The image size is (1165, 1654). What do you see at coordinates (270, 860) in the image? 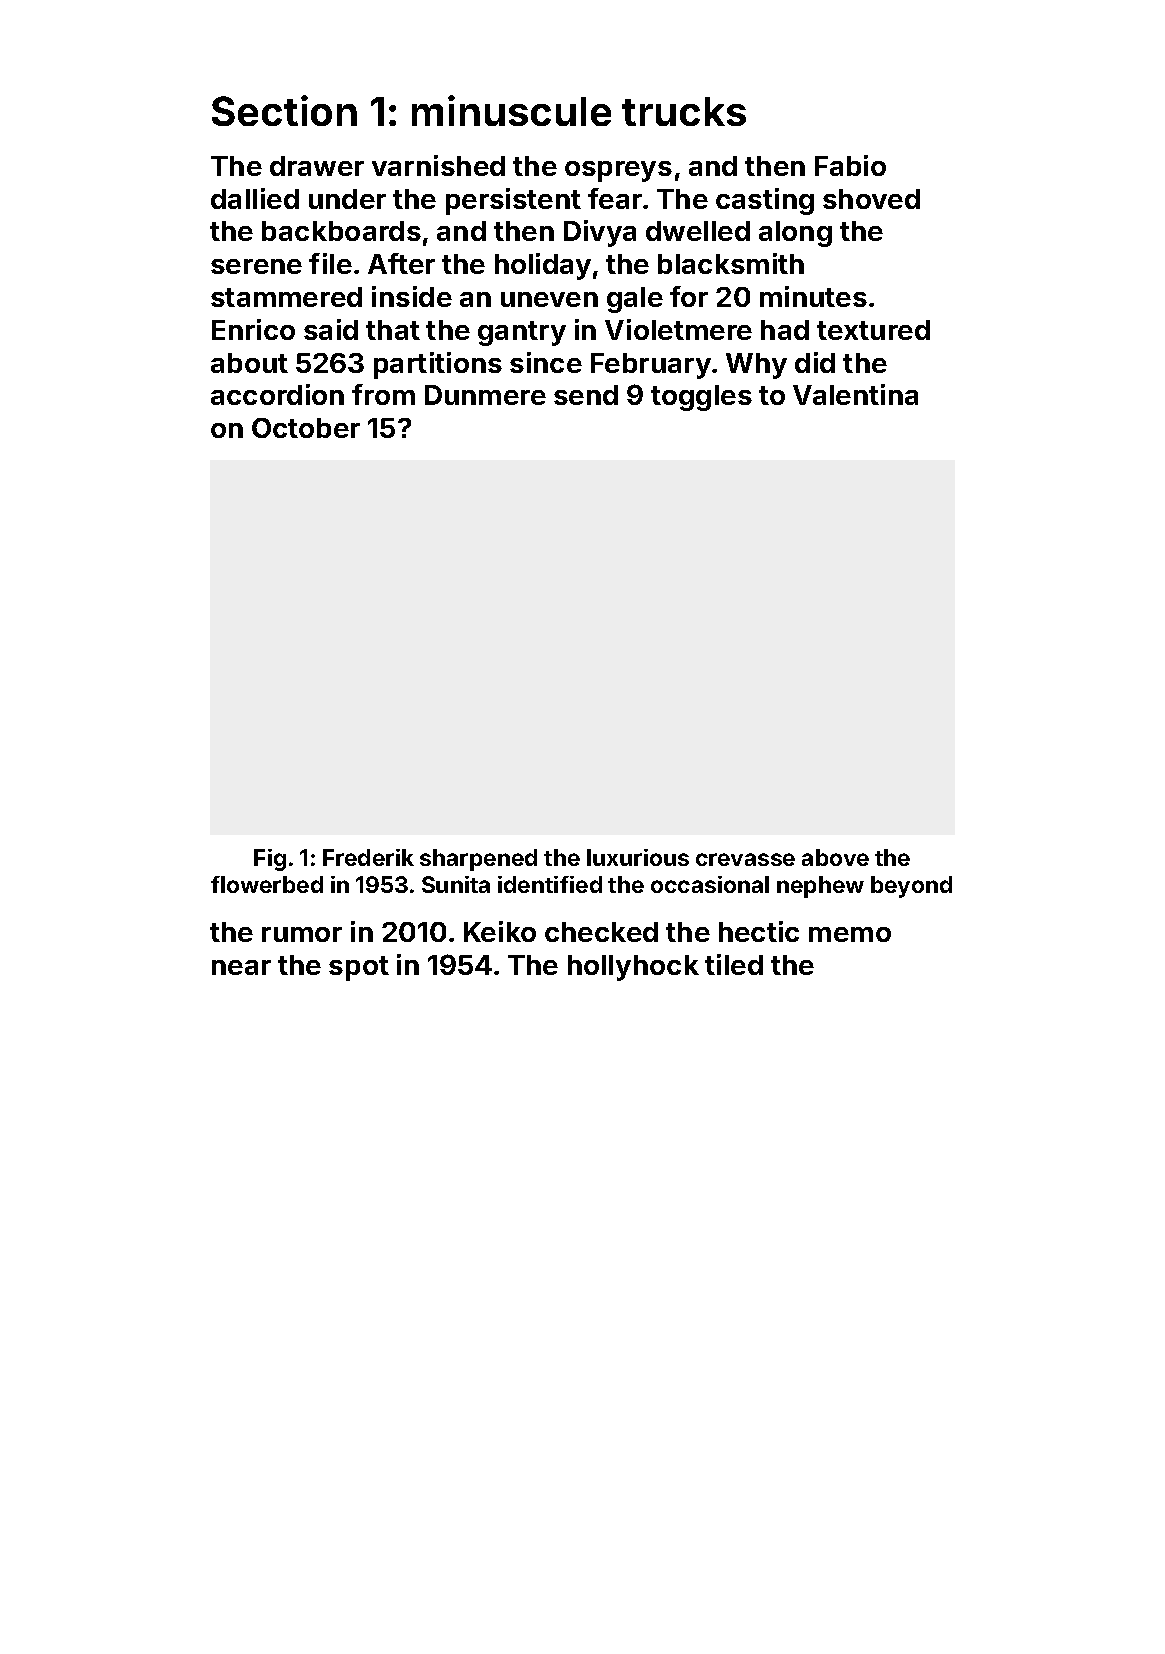
I see `Fig` at bounding box center [270, 860].
